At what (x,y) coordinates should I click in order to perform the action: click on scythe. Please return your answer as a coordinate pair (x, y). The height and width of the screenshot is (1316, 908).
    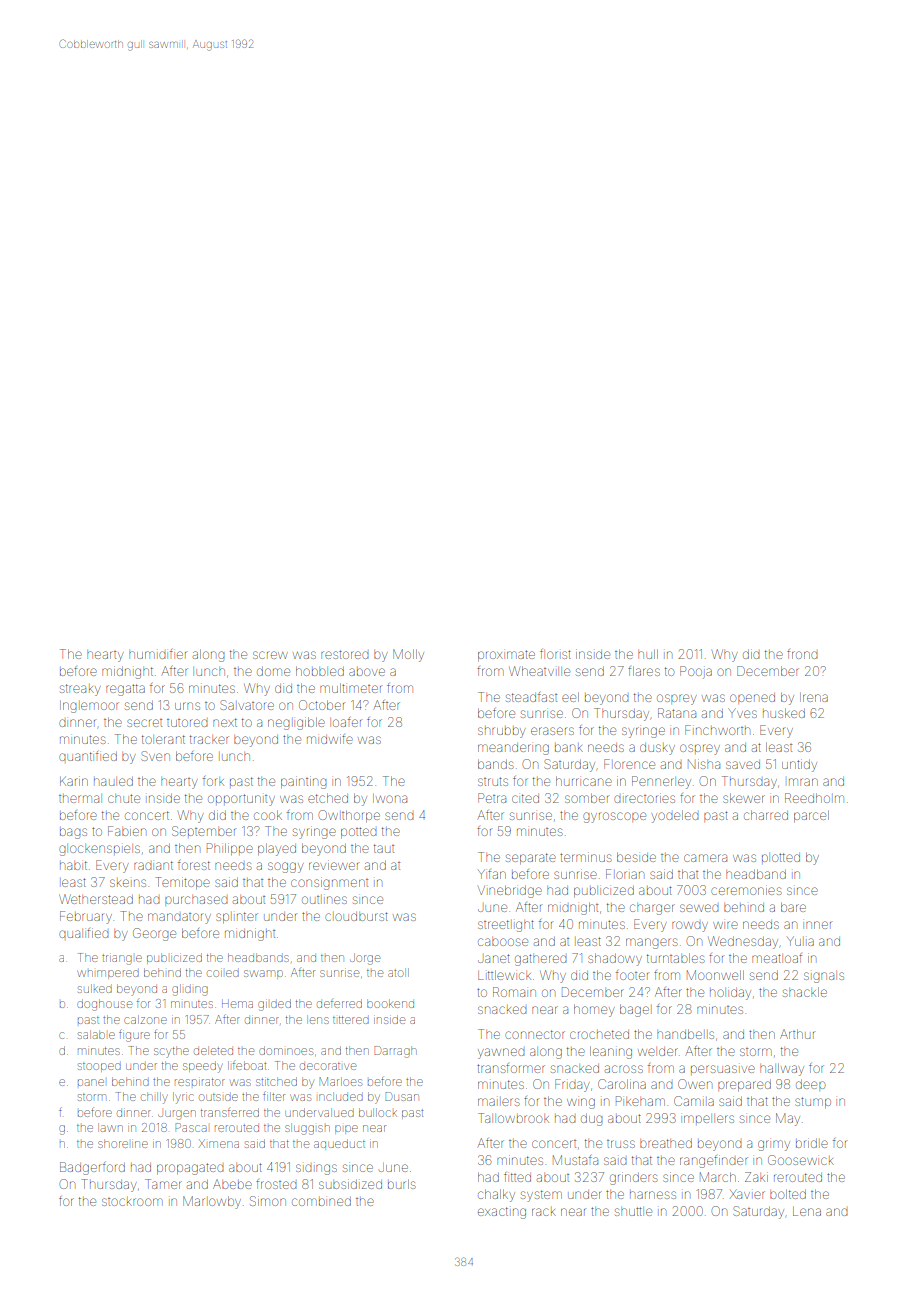
    Looking at the image, I should click on (171, 1052).
